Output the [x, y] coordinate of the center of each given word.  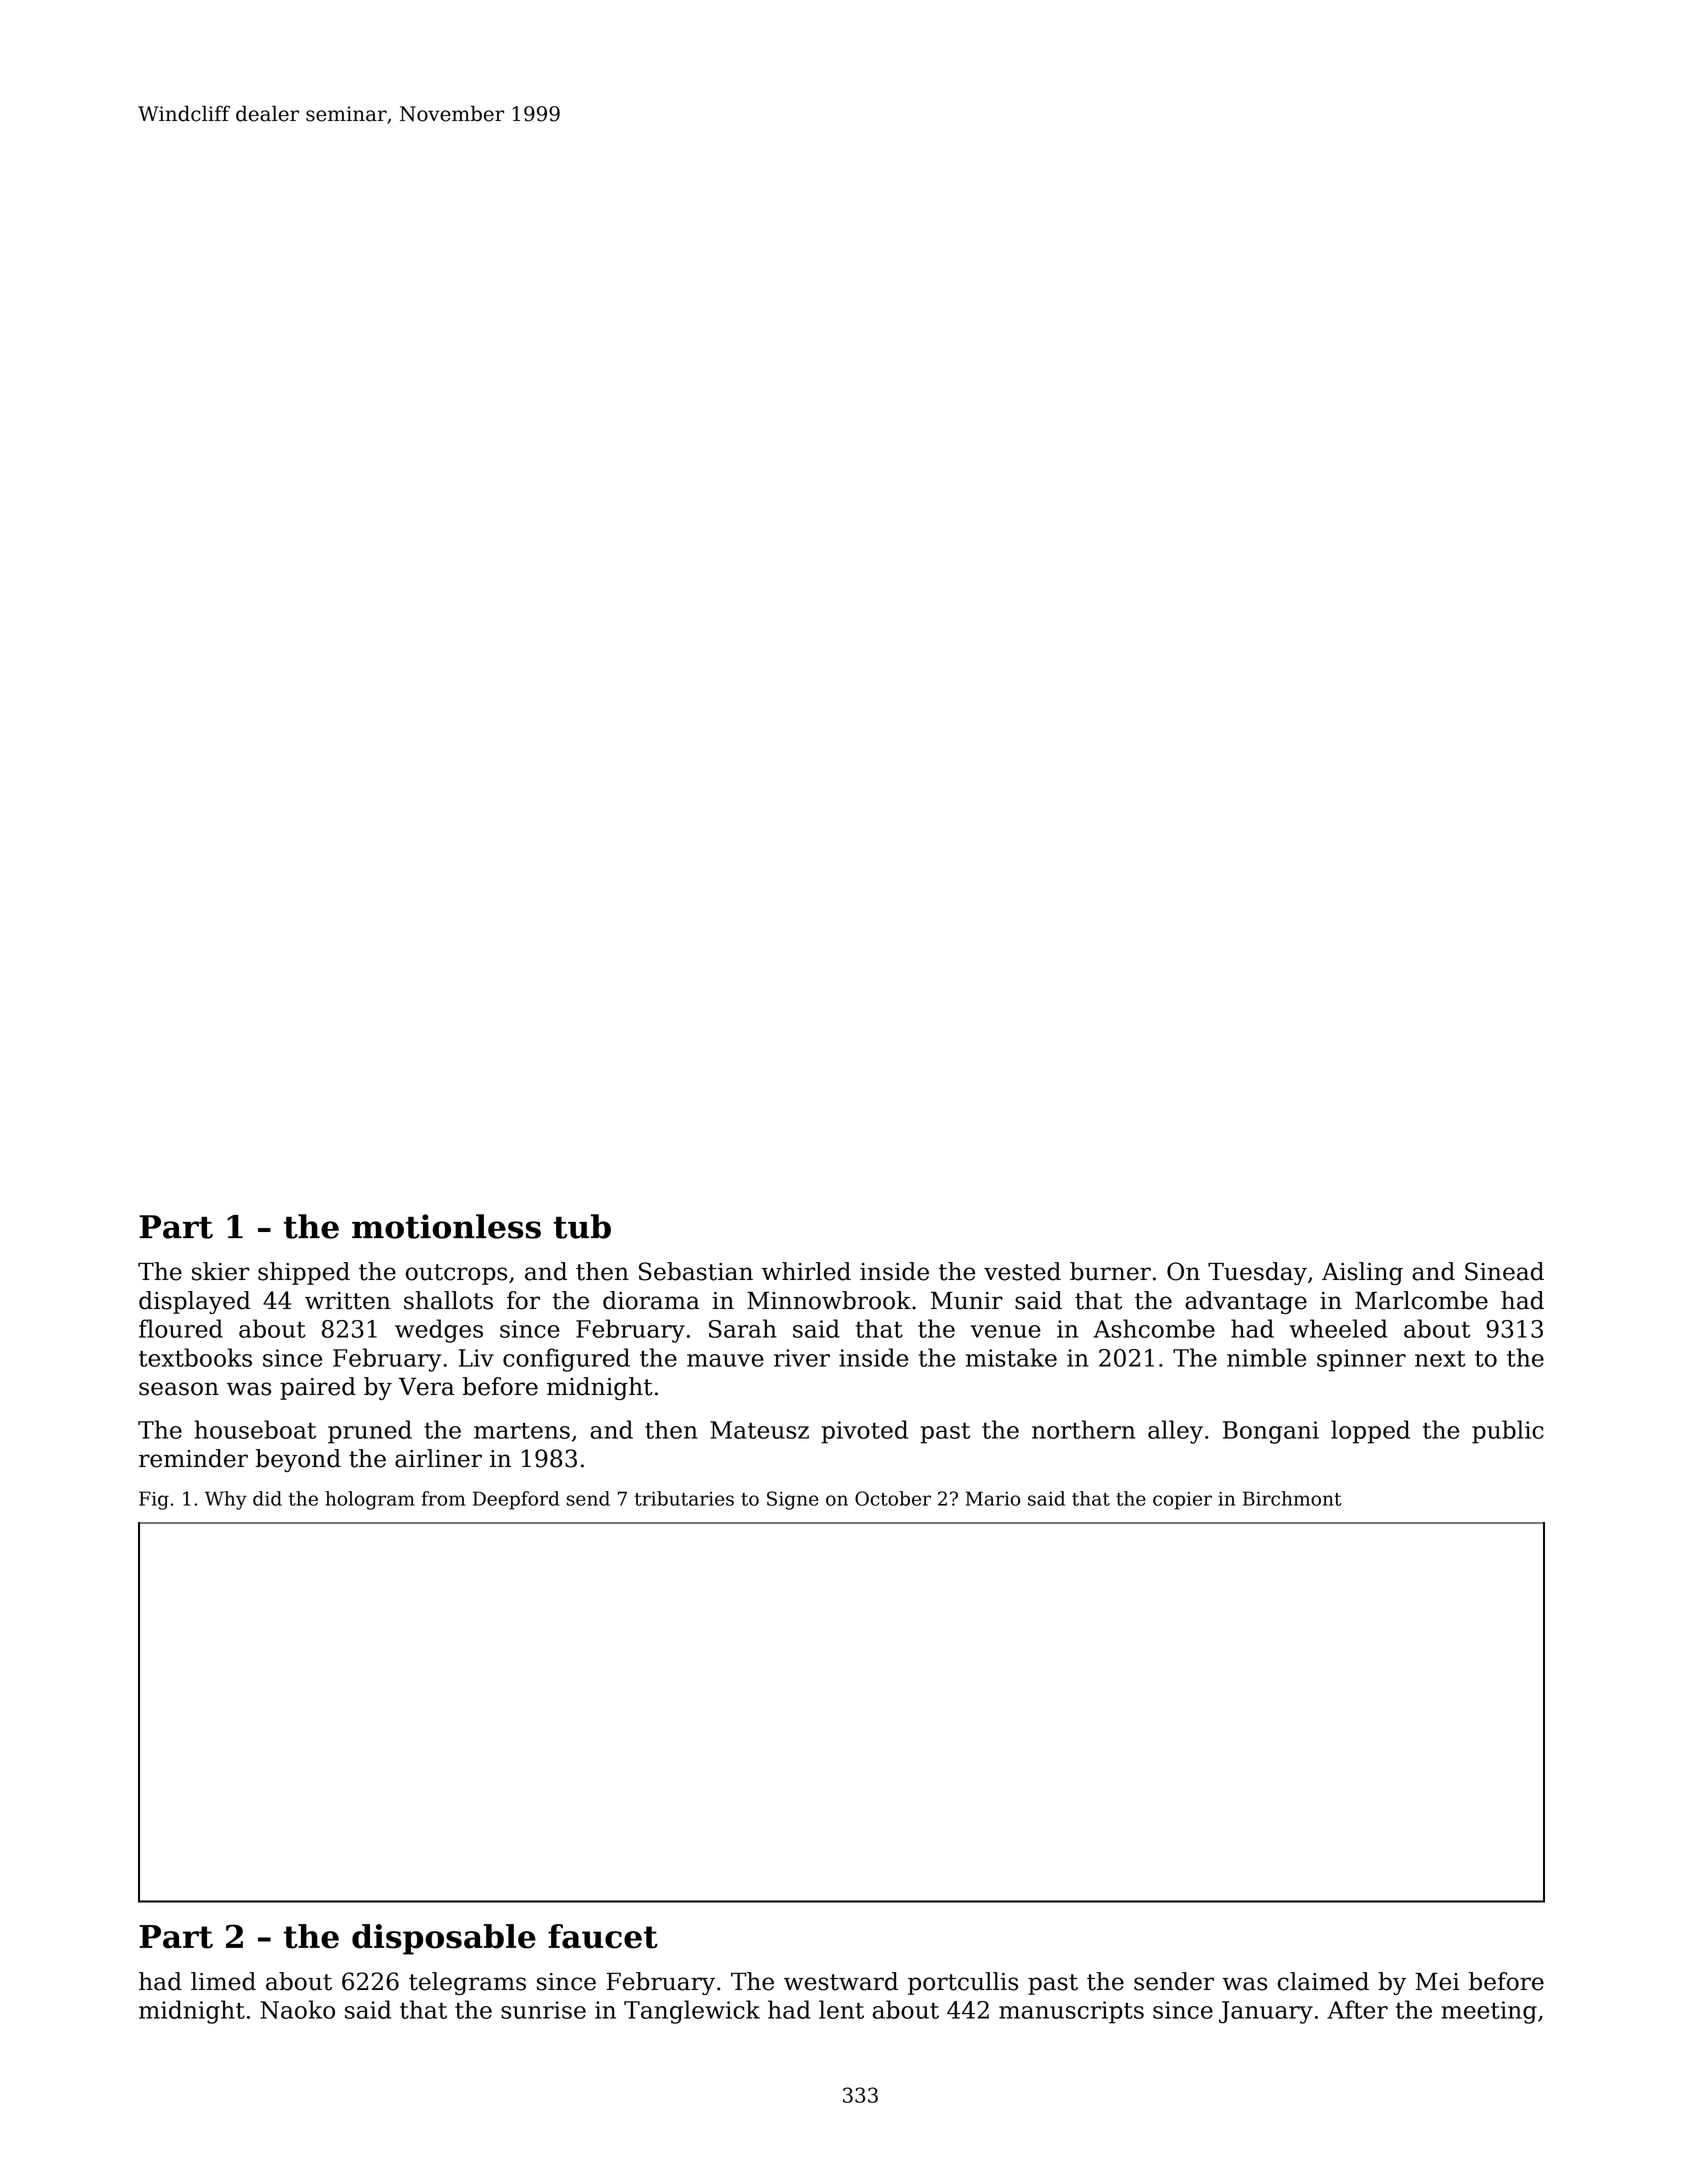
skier [220, 1271]
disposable [444, 1939]
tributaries [684, 1498]
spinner [1361, 1360]
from [443, 1498]
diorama [651, 1300]
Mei [1437, 1982]
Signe [793, 1500]
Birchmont [1292, 1498]
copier [1182, 1501]
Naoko [297, 2009]
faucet [603, 1936]
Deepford [516, 1500]
